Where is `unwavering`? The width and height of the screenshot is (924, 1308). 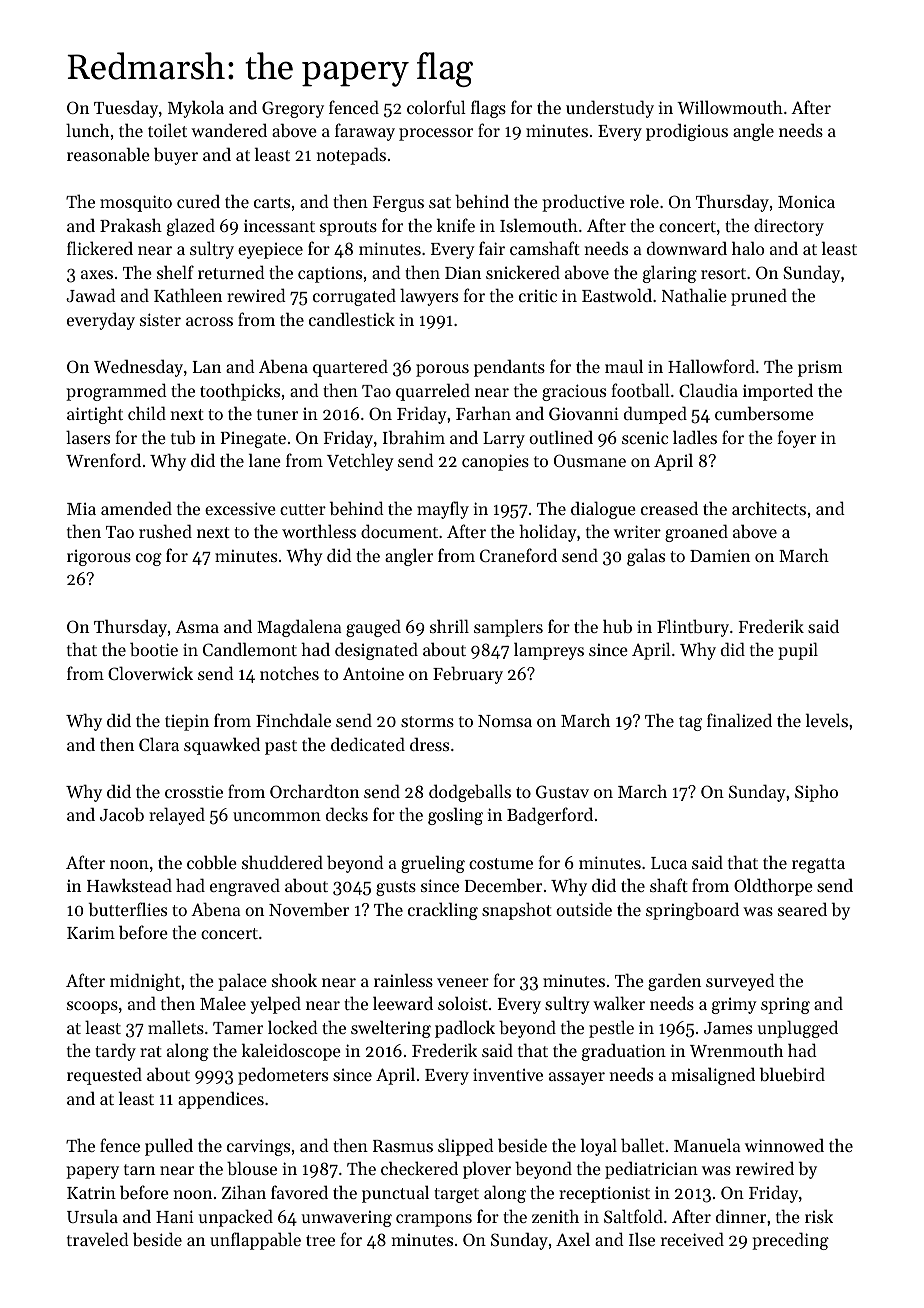
unwavering is located at coordinates (347, 1219).
